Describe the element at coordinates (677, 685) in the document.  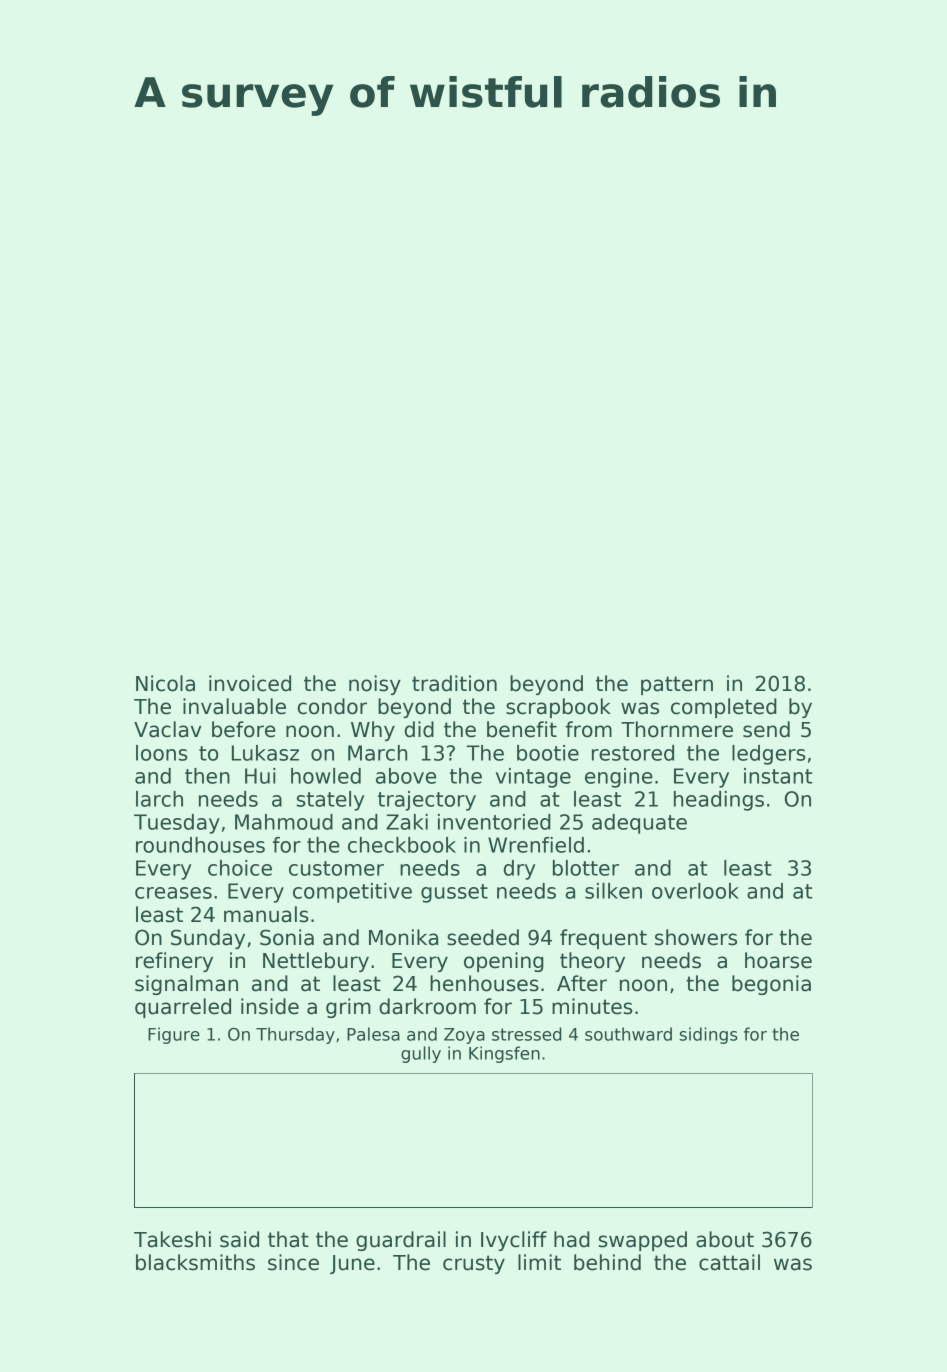
I see `pattern` at that location.
